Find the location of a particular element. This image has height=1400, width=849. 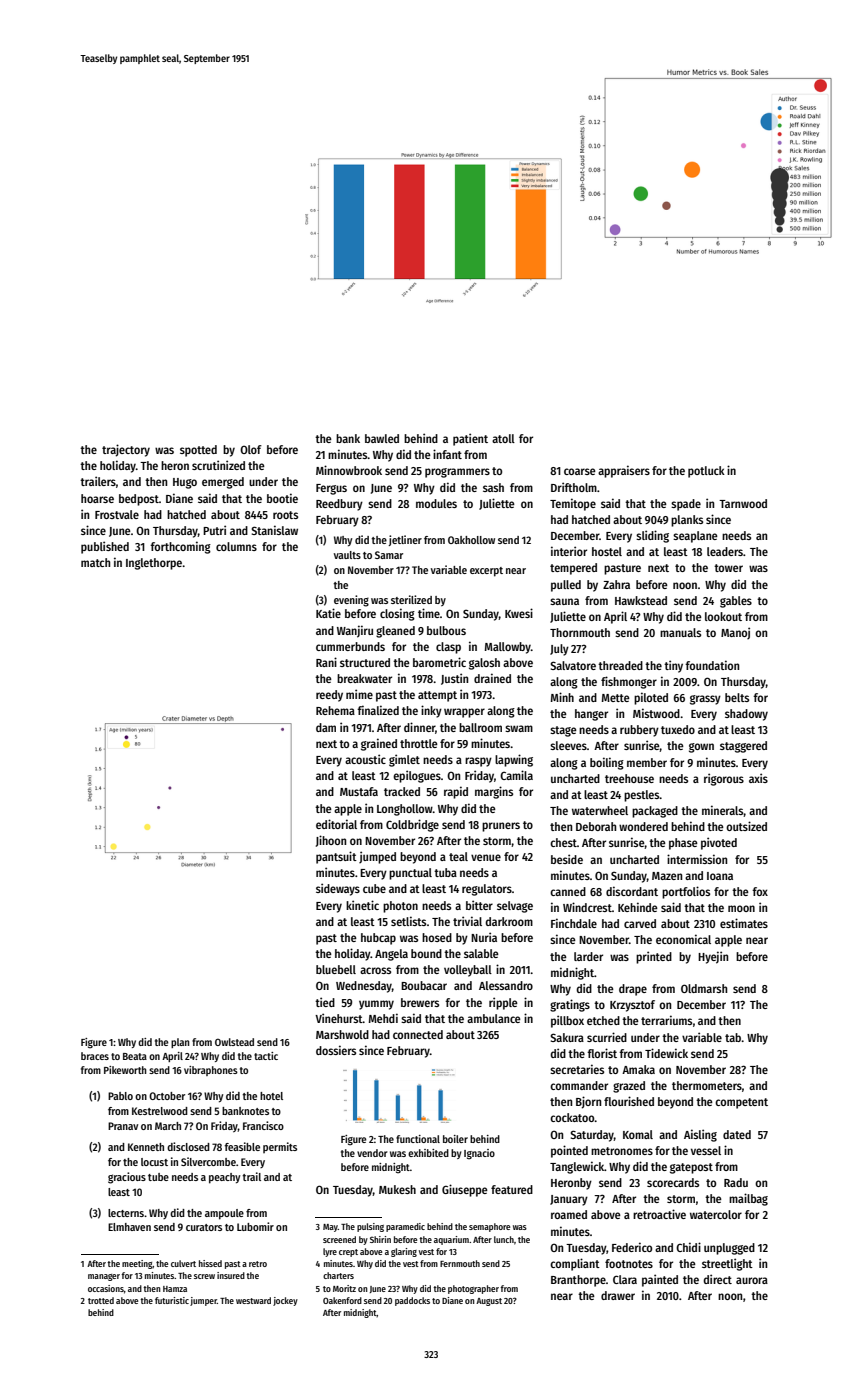

spotted is located at coordinates (198, 451).
